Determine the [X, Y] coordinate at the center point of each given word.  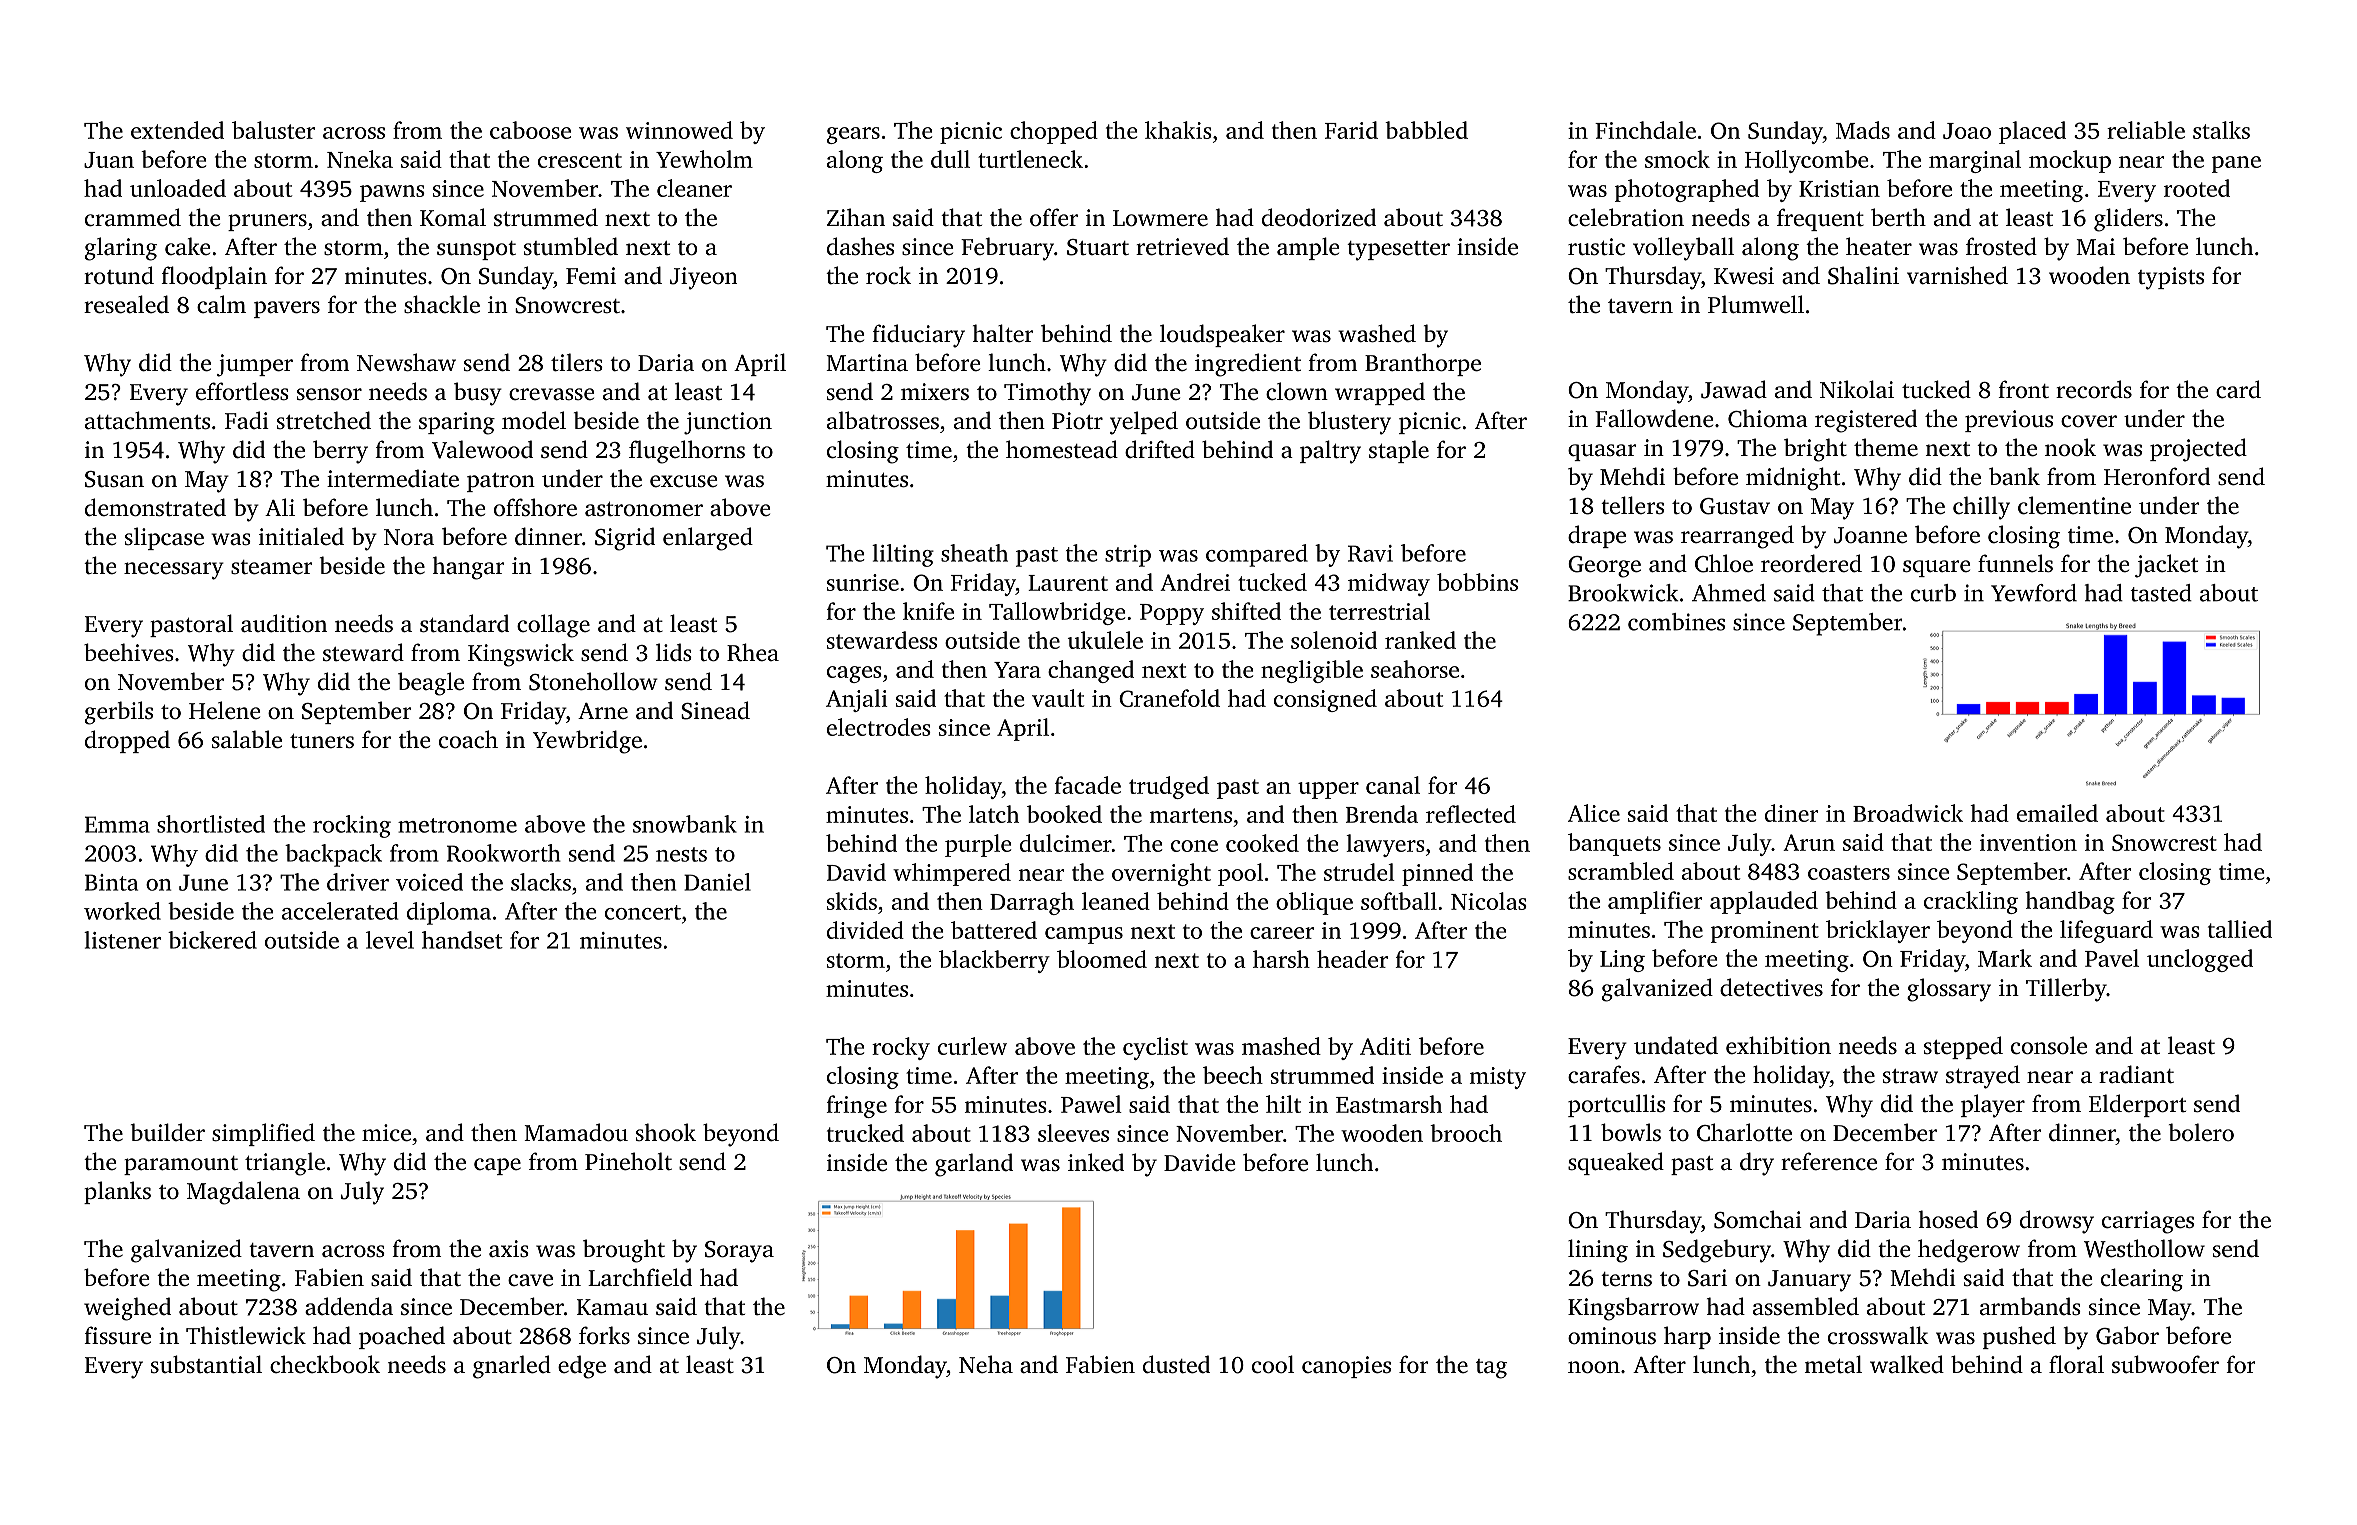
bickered [212, 940]
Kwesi [1744, 275]
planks [117, 1192]
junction [728, 423]
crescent [580, 160]
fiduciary [918, 336]
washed [1377, 333]
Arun [1809, 842]
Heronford [2157, 476]
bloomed [1102, 959]
